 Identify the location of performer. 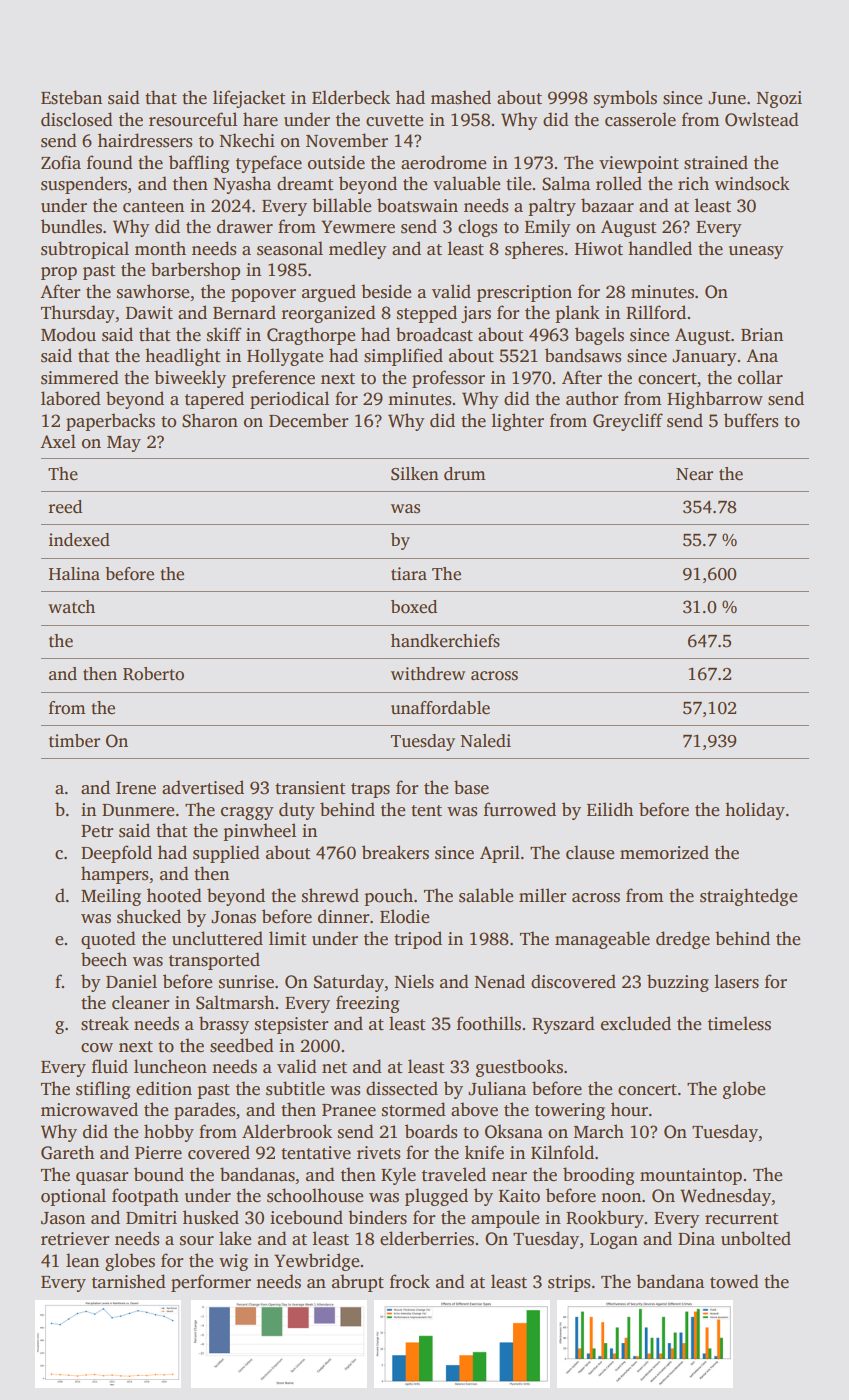
(211, 1283).
